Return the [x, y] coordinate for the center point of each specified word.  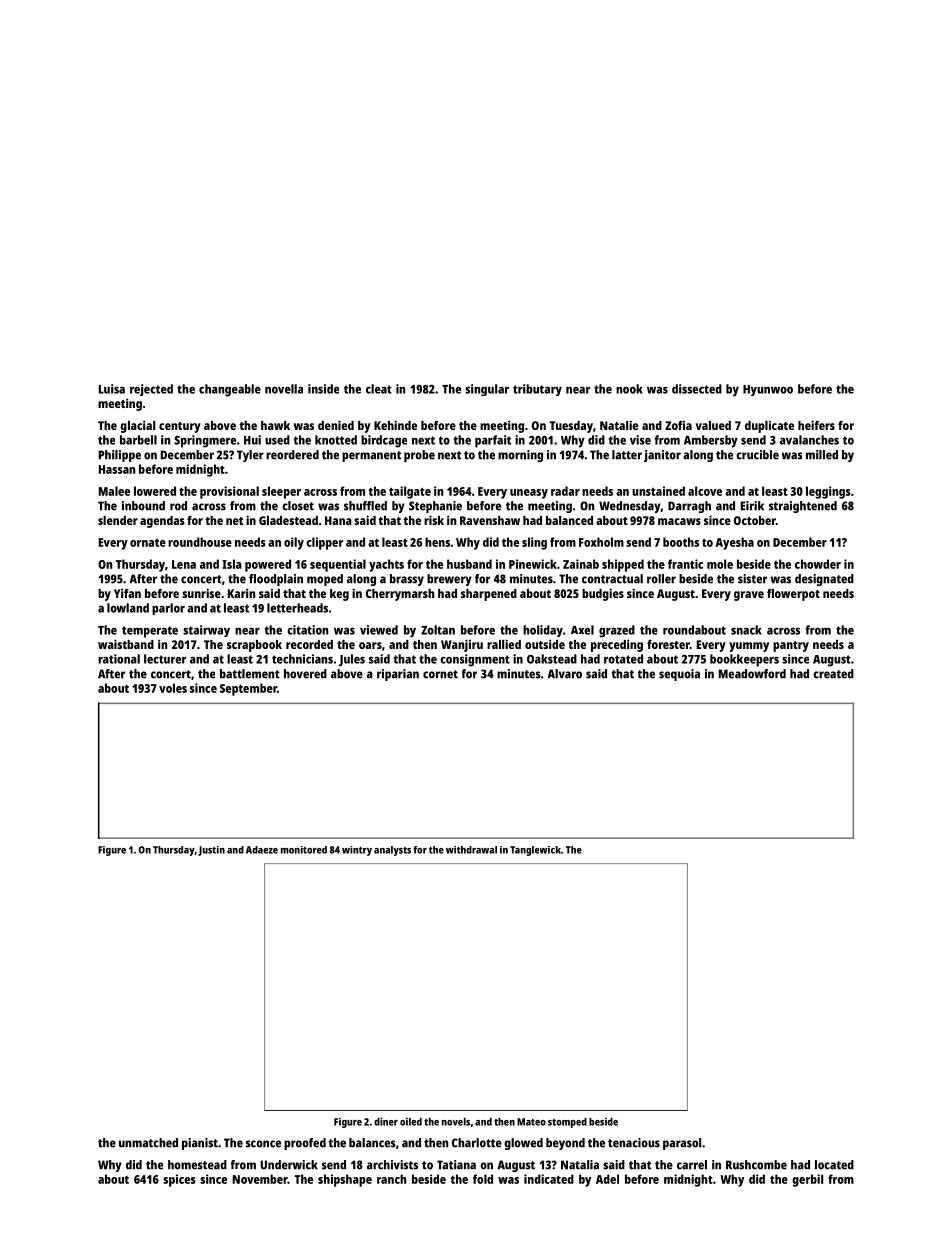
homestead [197, 1165]
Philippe [120, 456]
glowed [523, 1144]
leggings [828, 492]
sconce [263, 1144]
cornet [440, 674]
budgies [603, 594]
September [248, 689]
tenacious [634, 1143]
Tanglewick [535, 851]
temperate [150, 632]
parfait [493, 441]
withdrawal [471, 850]
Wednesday [630, 507]
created [833, 674]
